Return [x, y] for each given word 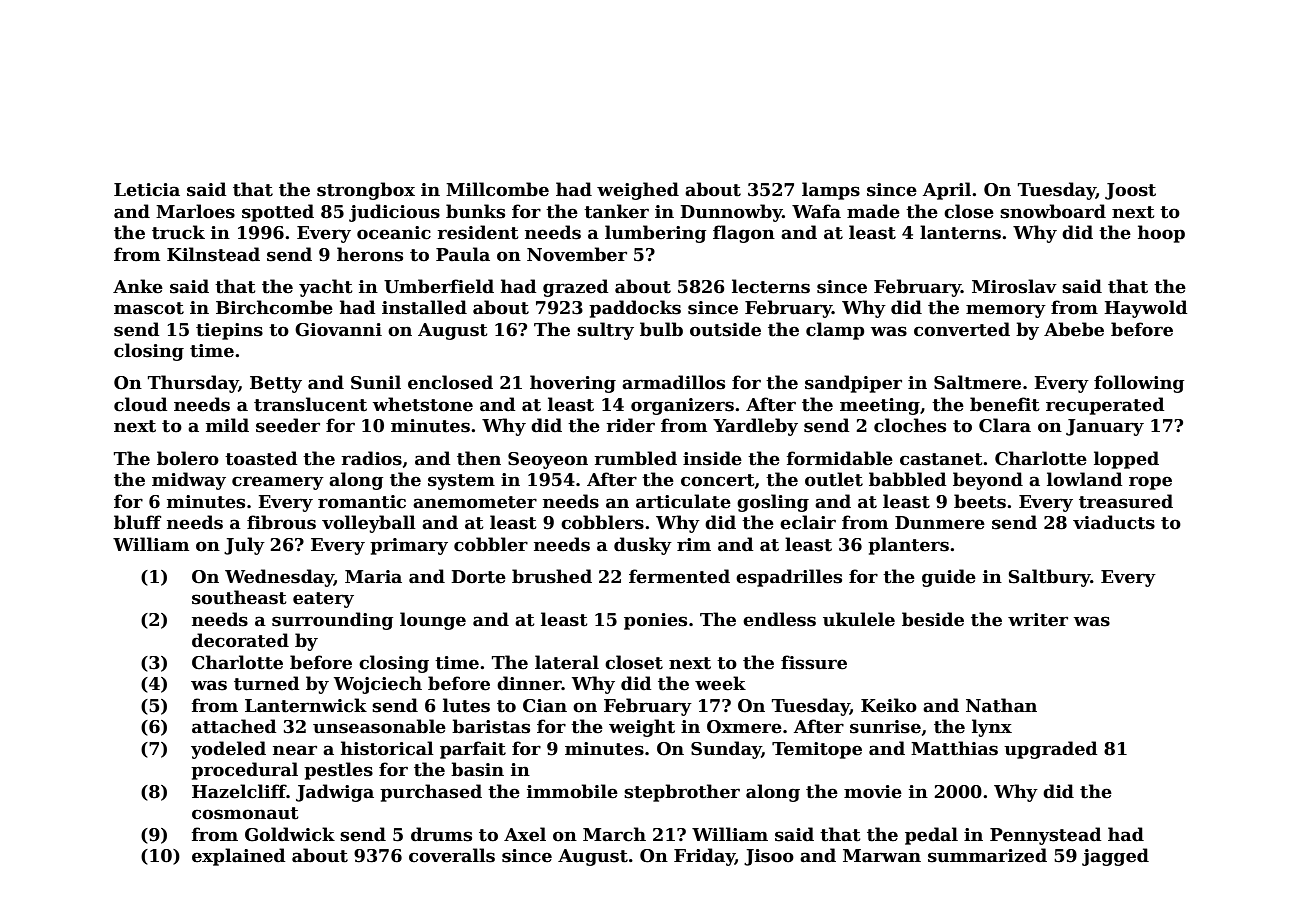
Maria [373, 577]
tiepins [229, 331]
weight [642, 728]
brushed [552, 576]
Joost [1130, 191]
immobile [572, 791]
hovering [573, 384]
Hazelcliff [239, 791]
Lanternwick [306, 705]
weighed [638, 191]
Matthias [954, 748]
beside [933, 619]
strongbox [366, 191]
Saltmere [977, 382]
